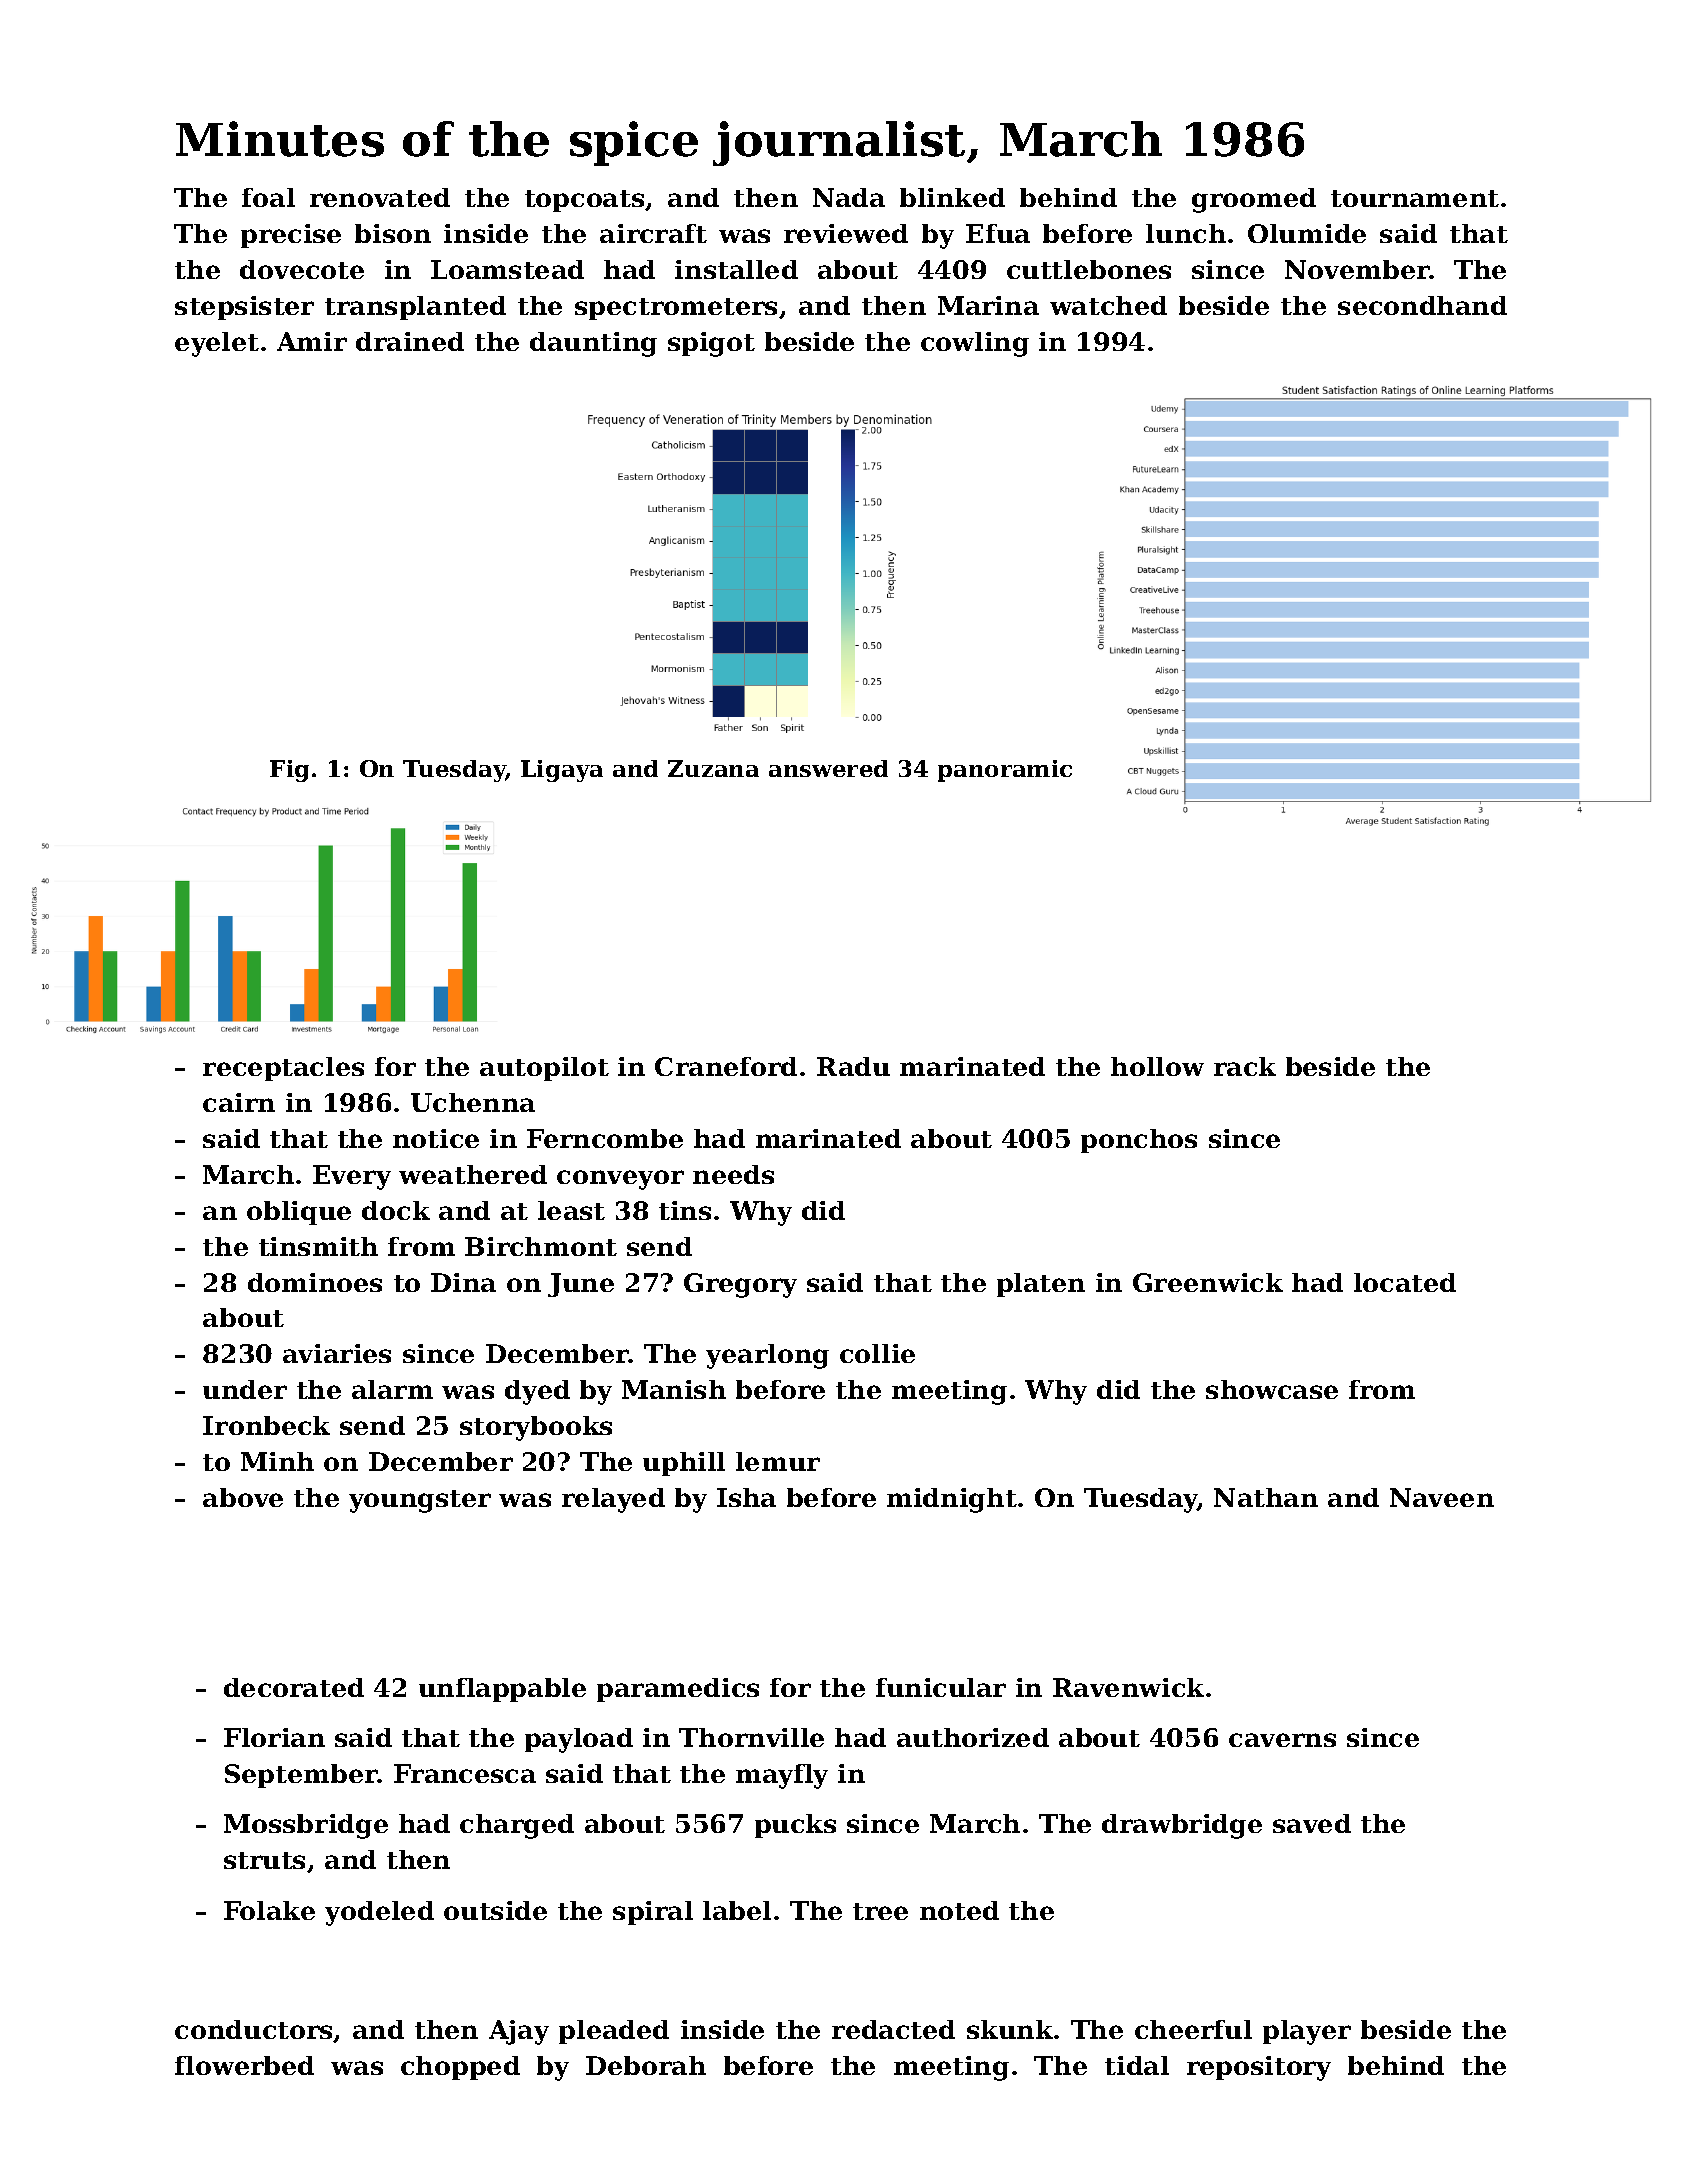  I want to click on secondhand, so click(1422, 305).
